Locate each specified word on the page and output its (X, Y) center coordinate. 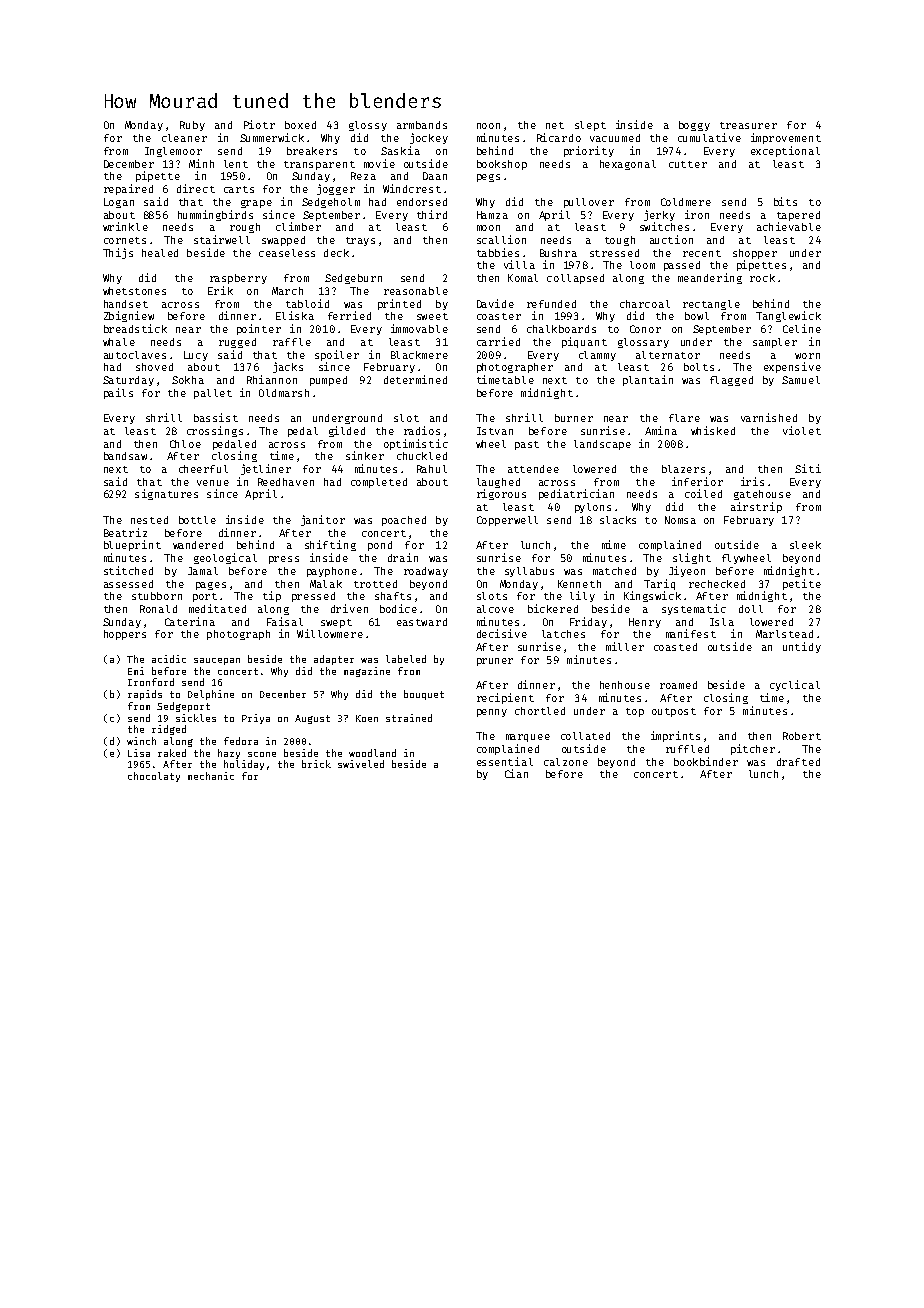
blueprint (132, 545)
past (527, 445)
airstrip (756, 507)
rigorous (501, 494)
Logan (119, 203)
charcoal (645, 304)
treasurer (748, 125)
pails (118, 393)
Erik (220, 290)
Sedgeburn (353, 279)
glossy (368, 126)
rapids (145, 695)
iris (752, 481)
